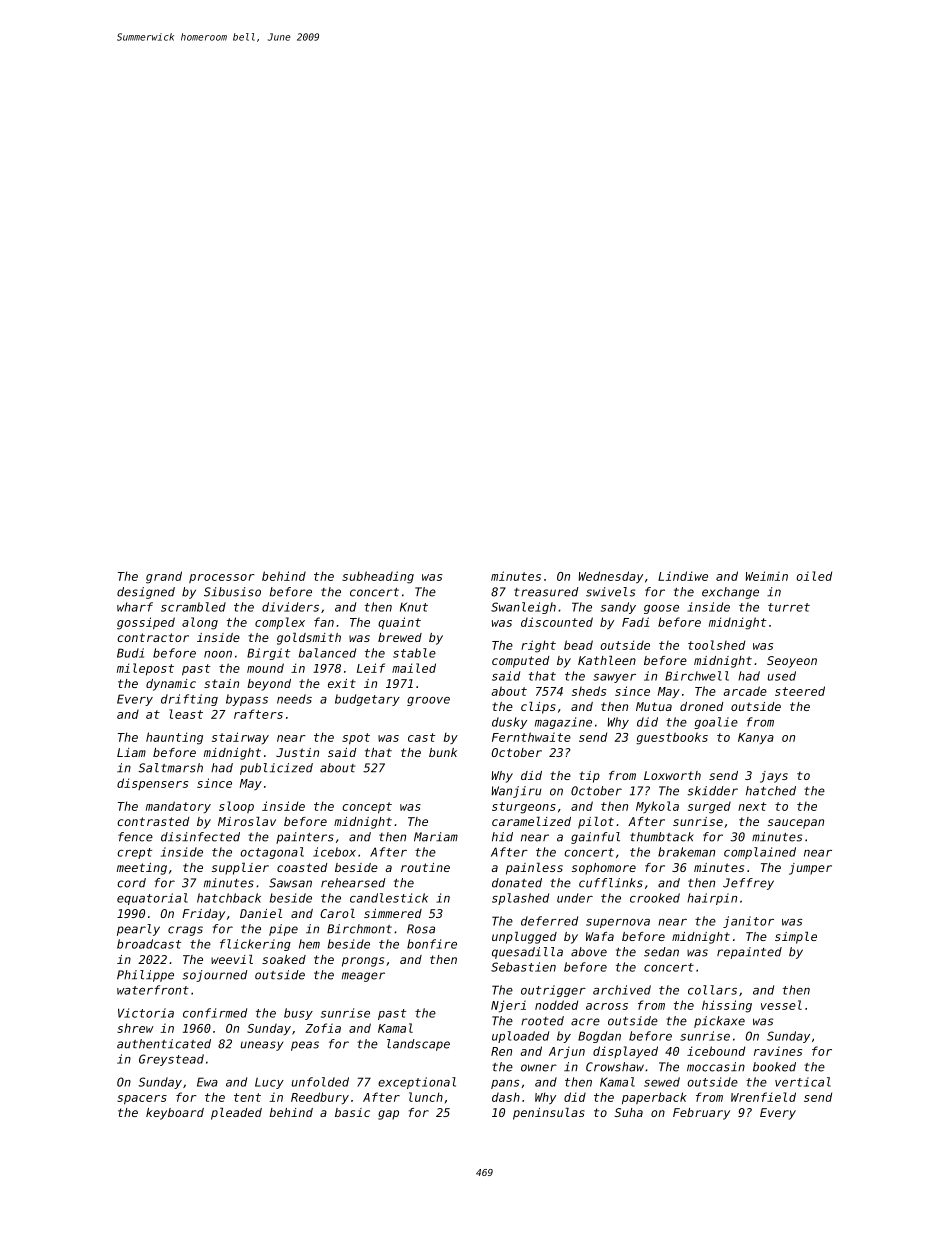 Image resolution: width=952 pixels, height=1233 pixels. What do you see at coordinates (207, 1082) in the screenshot?
I see `Ewa` at bounding box center [207, 1082].
